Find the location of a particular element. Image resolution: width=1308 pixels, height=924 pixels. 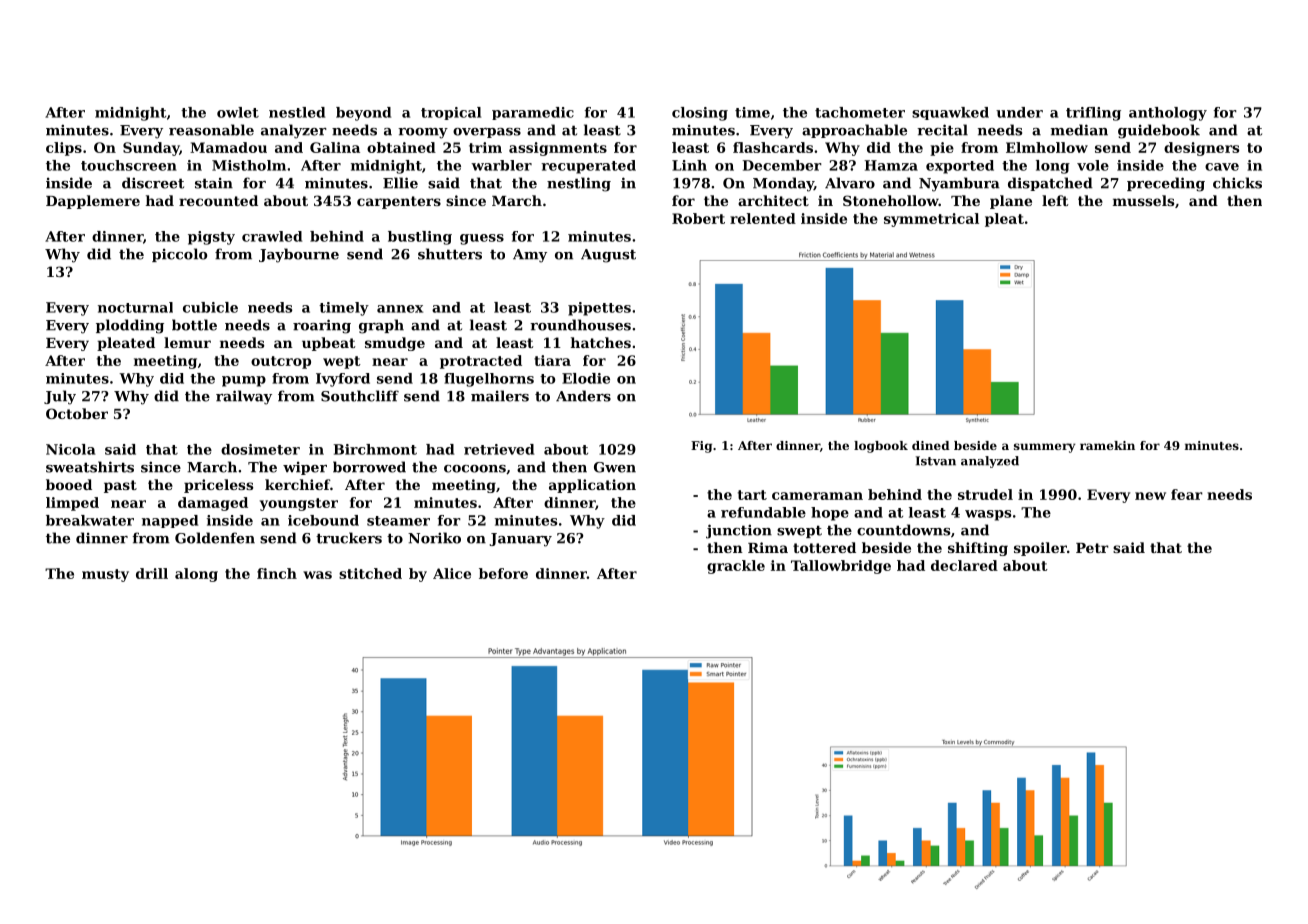

limped is located at coordinates (72, 504).
